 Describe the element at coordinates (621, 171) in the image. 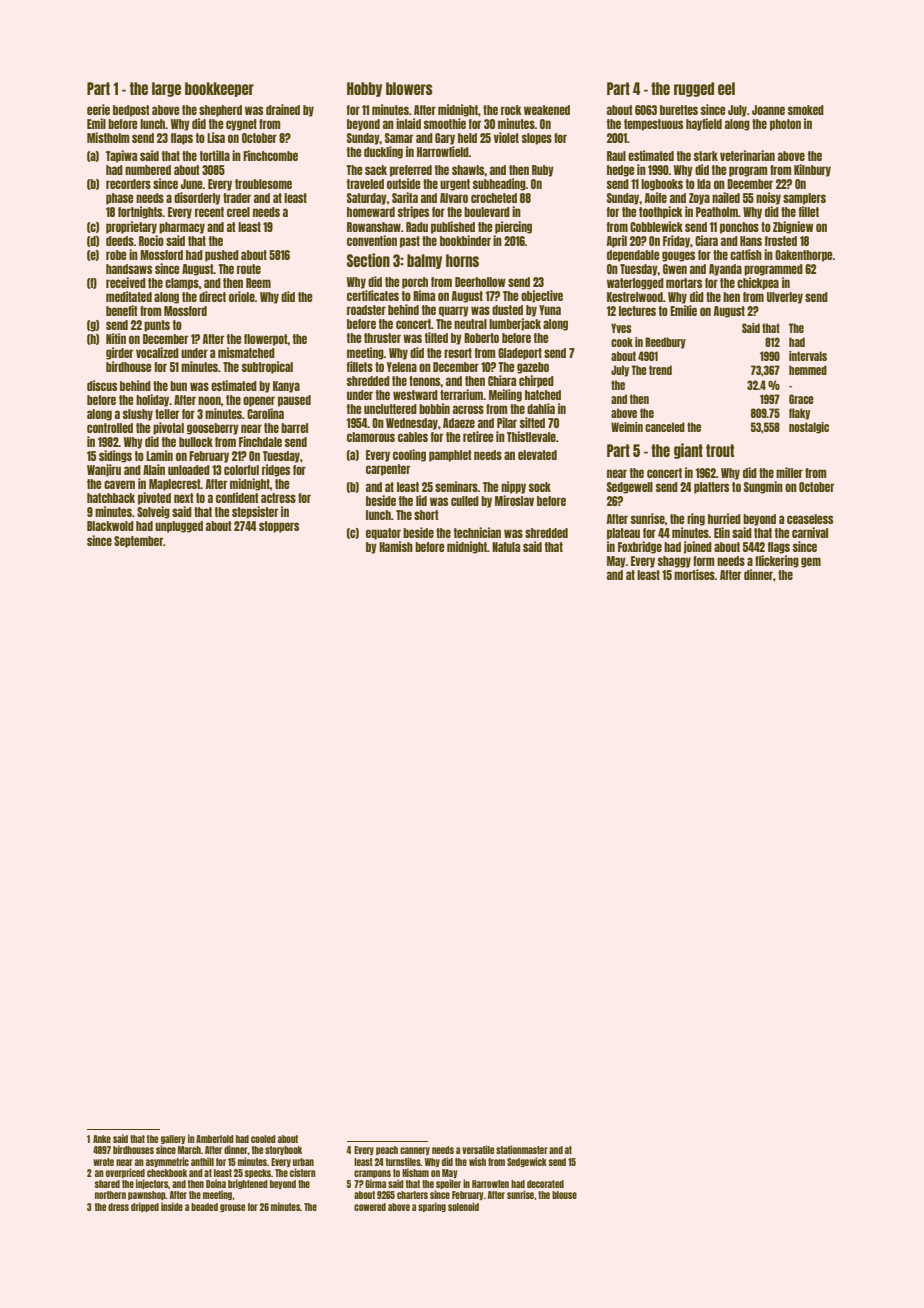

I see `hedge` at that location.
